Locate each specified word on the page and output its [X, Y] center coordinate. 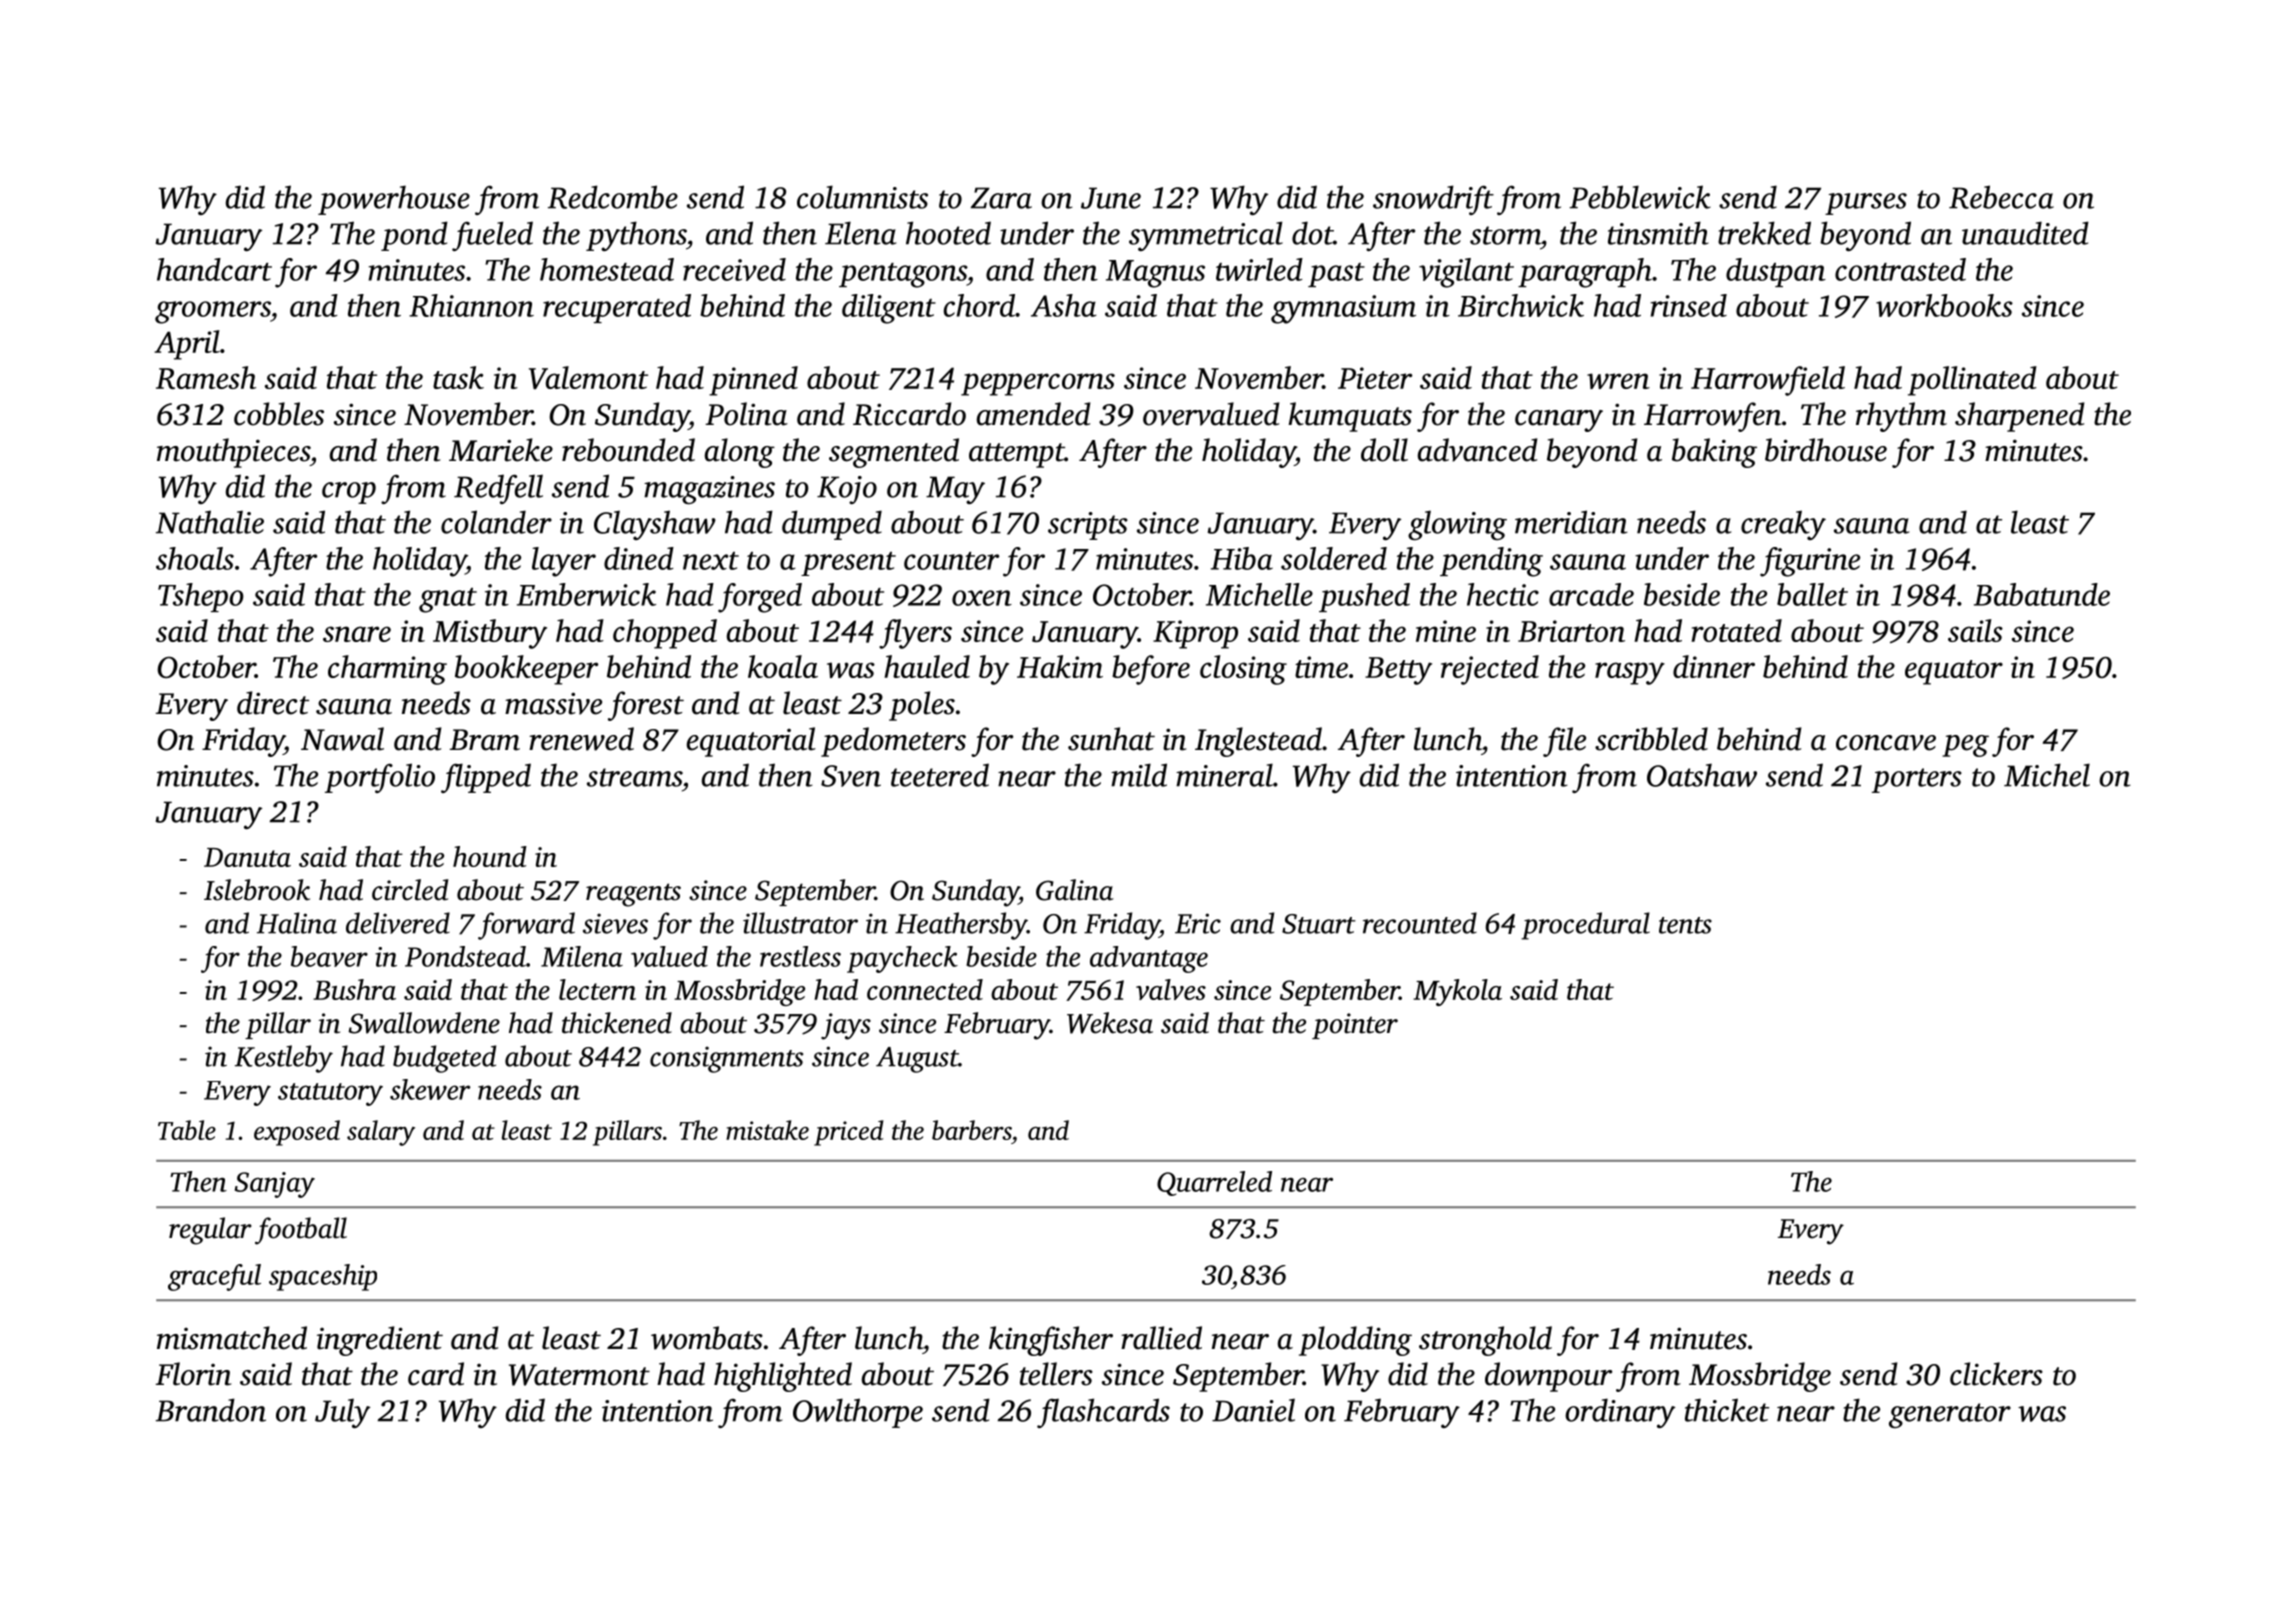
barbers [971, 1130]
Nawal [342, 739]
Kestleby [284, 1059]
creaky [1783, 525]
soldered [1334, 558]
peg [1965, 746]
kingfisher [1051, 1341]
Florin [193, 1374]
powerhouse [394, 200]
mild [1139, 775]
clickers [1996, 1374]
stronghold [1485, 1341]
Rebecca [2001, 197]
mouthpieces [233, 453]
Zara [1001, 198]
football [301, 1231]
